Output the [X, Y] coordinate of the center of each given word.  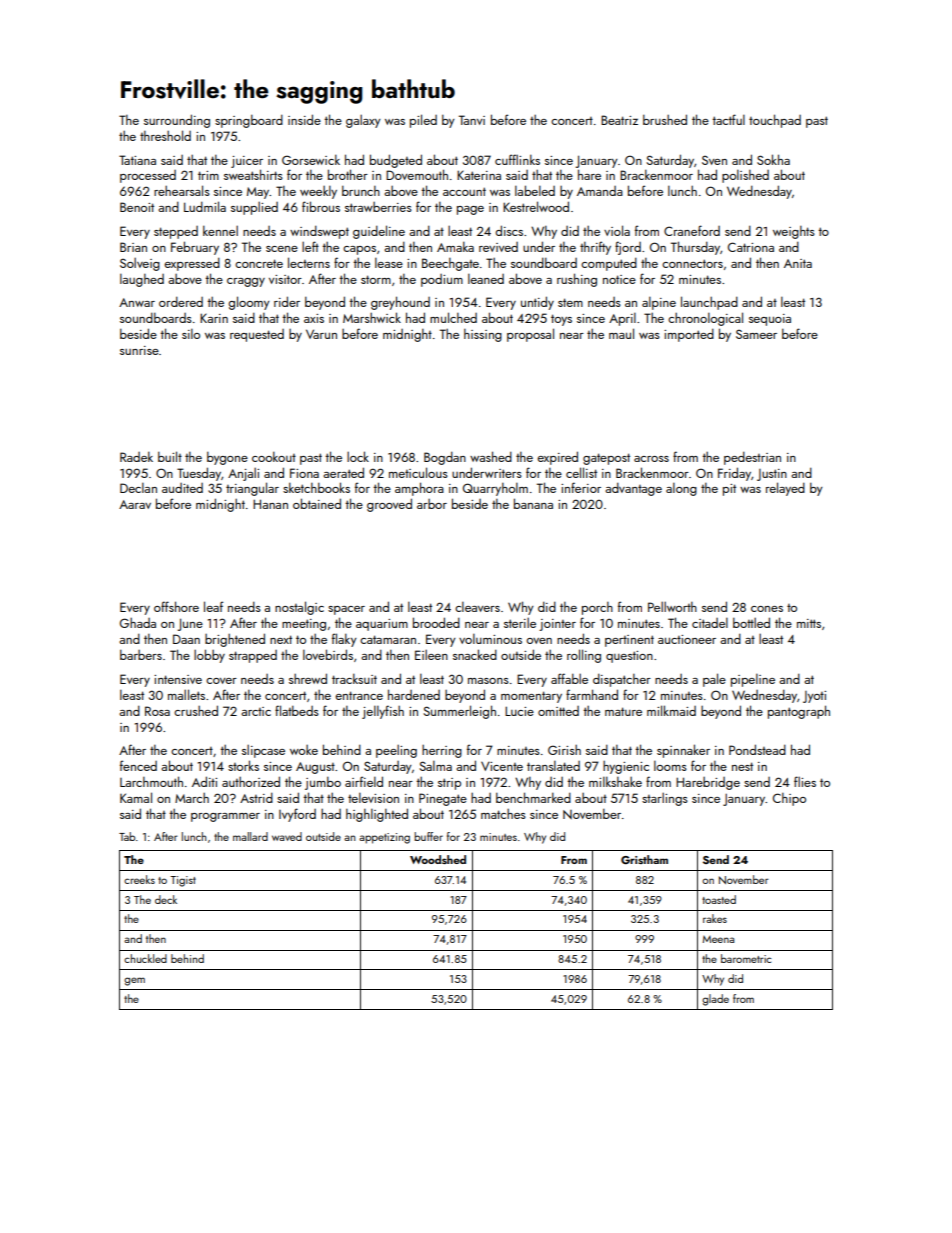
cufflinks [517, 159]
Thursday [695, 248]
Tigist [183, 881]
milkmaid [671, 710]
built [170, 456]
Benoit [137, 207]
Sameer [756, 334]
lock [358, 456]
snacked [475, 654]
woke [304, 750]
